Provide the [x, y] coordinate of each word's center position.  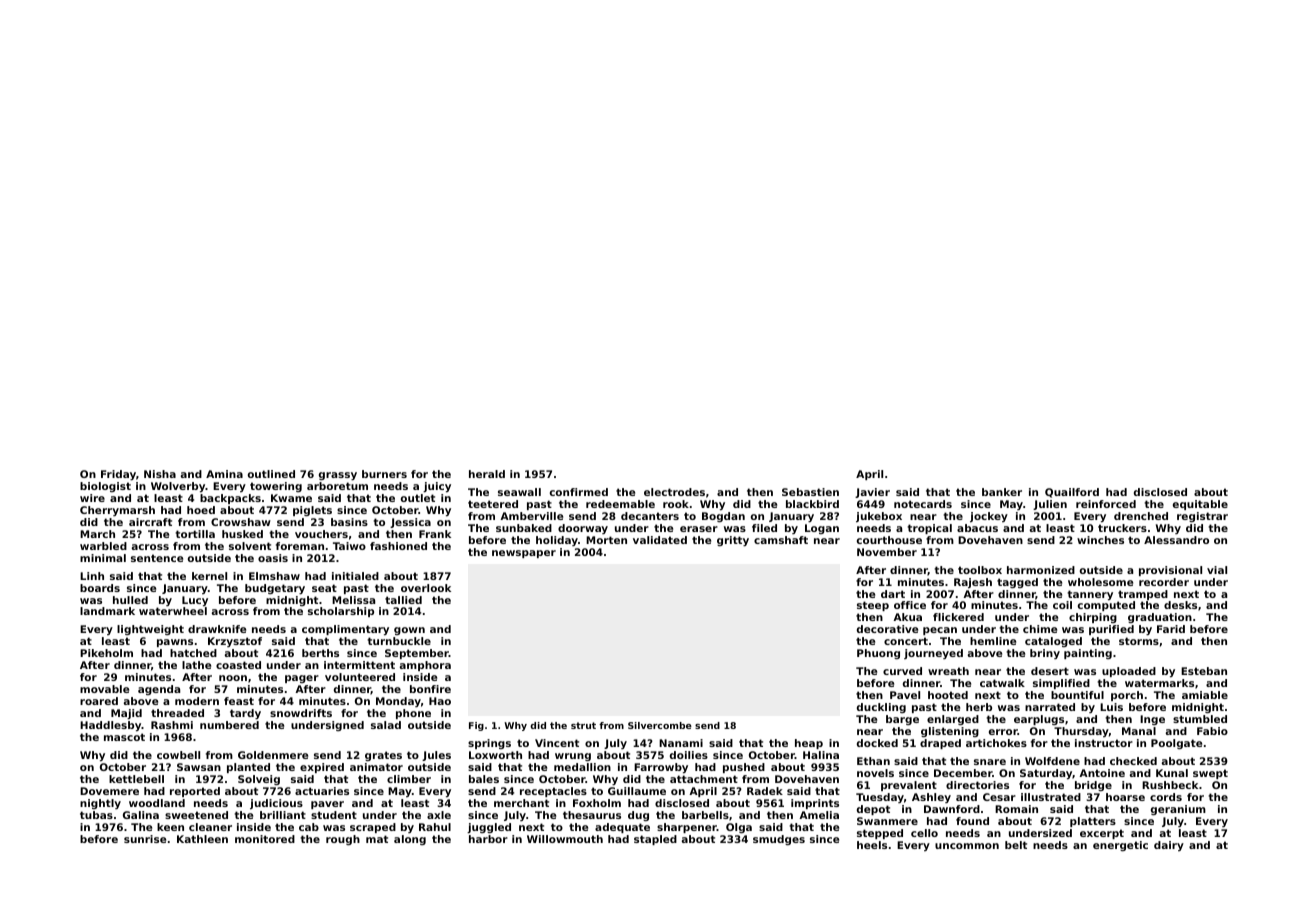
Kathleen [202, 839]
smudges [779, 840]
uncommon [967, 846]
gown [409, 631]
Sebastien [810, 492]
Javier [872, 493]
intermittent [359, 665]
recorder [1164, 582]
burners [384, 474]
